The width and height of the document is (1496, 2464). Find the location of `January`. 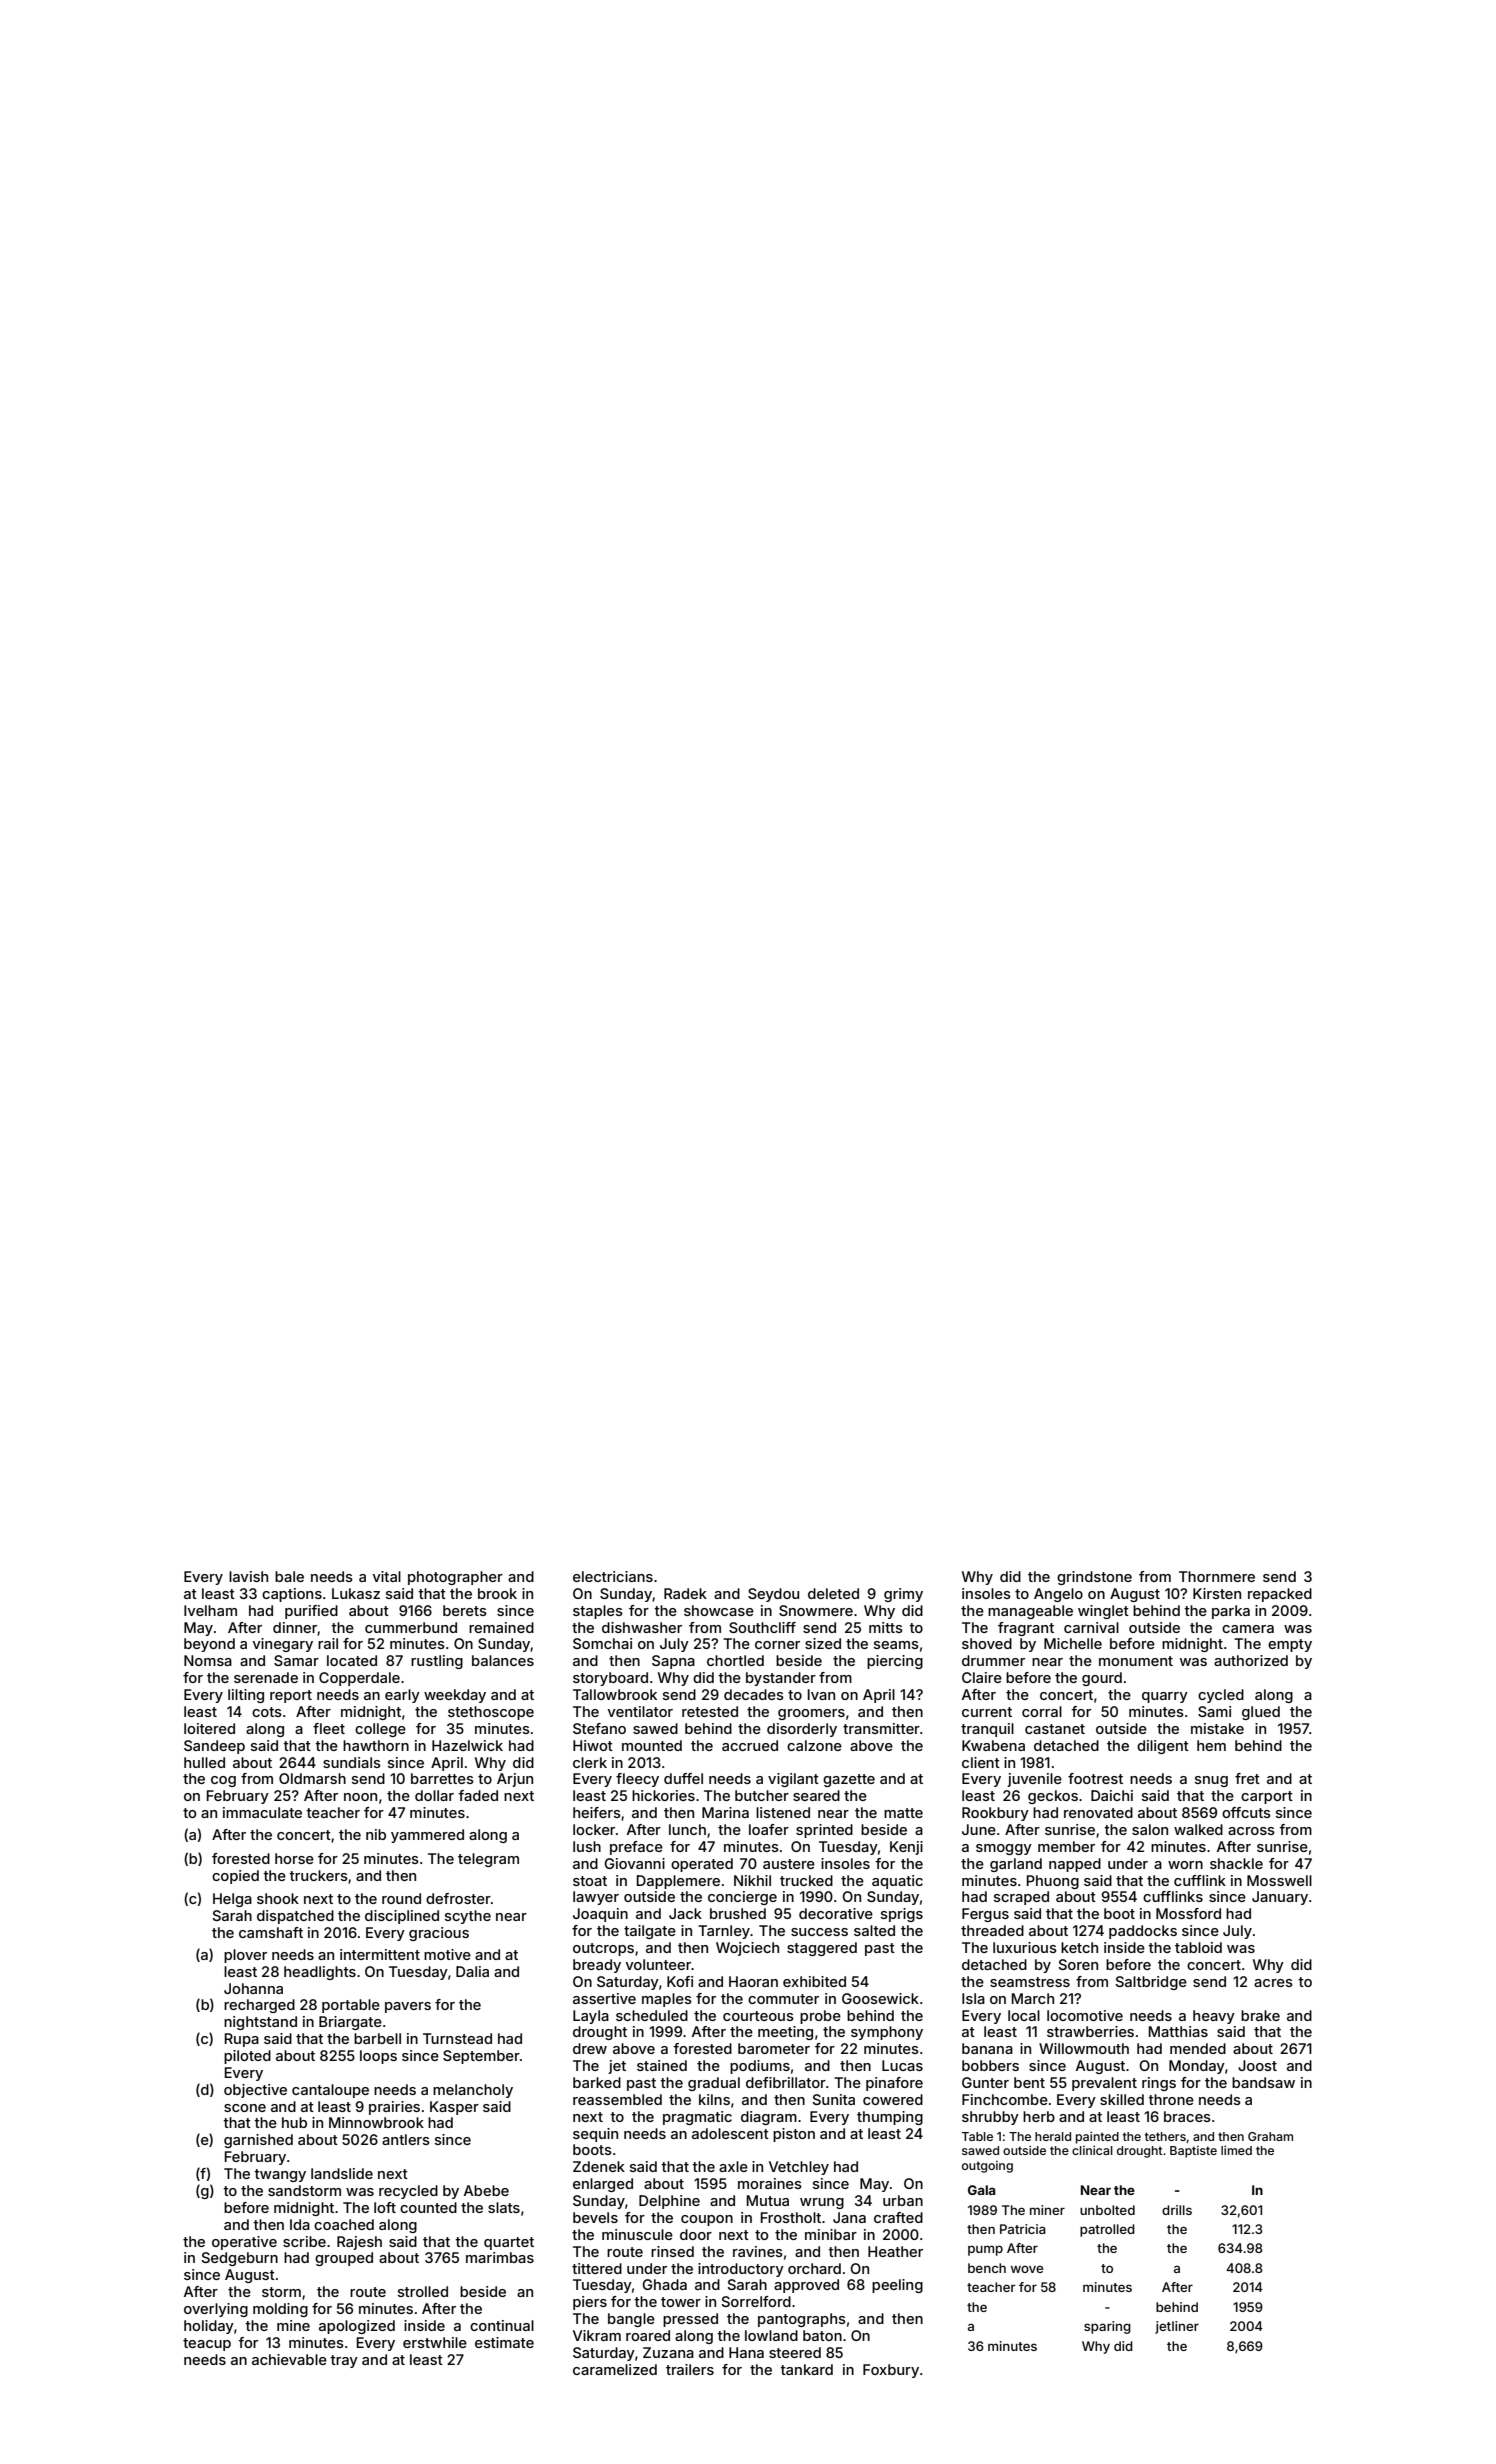

January is located at coordinates (1280, 1898).
